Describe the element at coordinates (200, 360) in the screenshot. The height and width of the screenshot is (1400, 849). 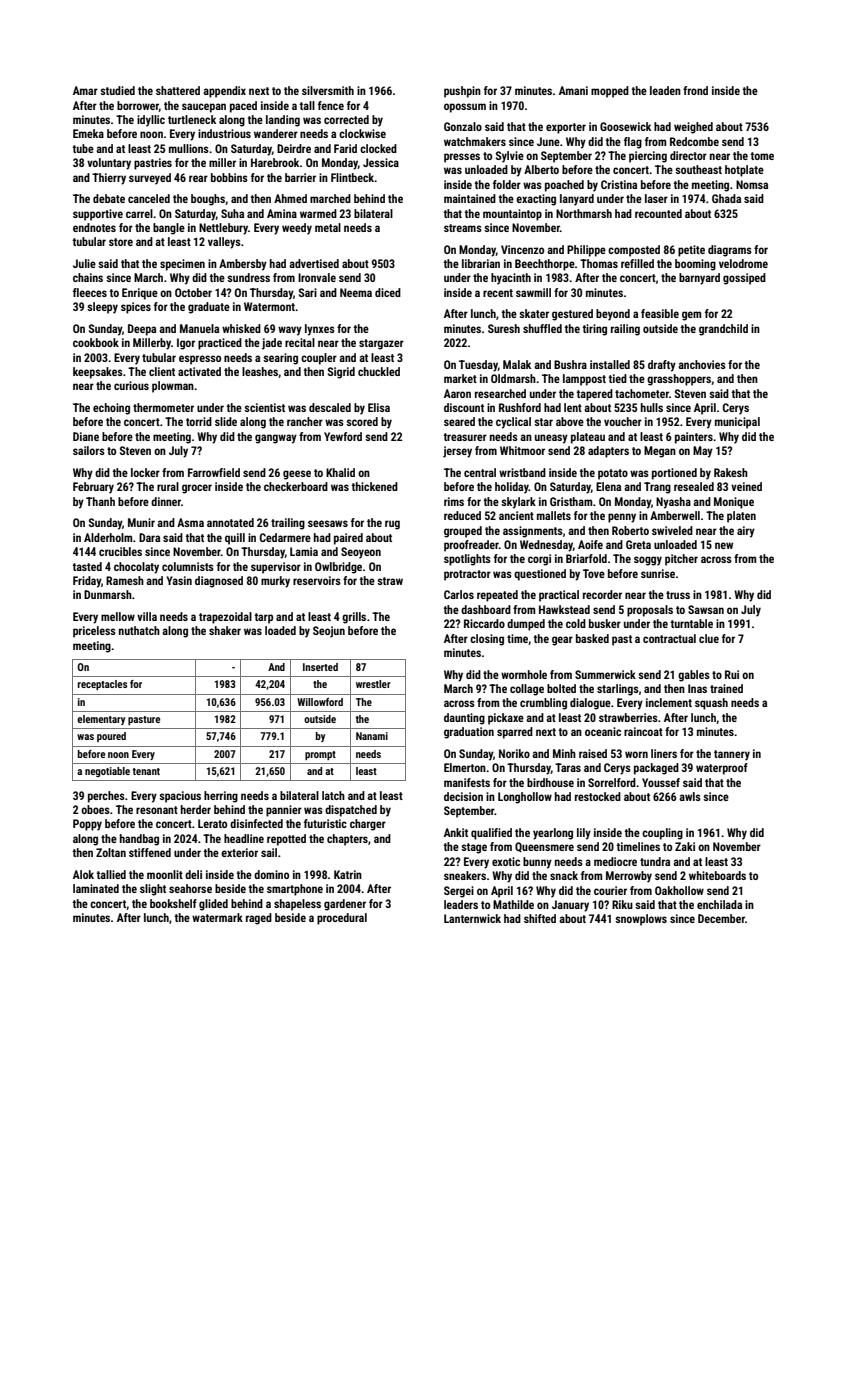
I see `espresso` at that location.
